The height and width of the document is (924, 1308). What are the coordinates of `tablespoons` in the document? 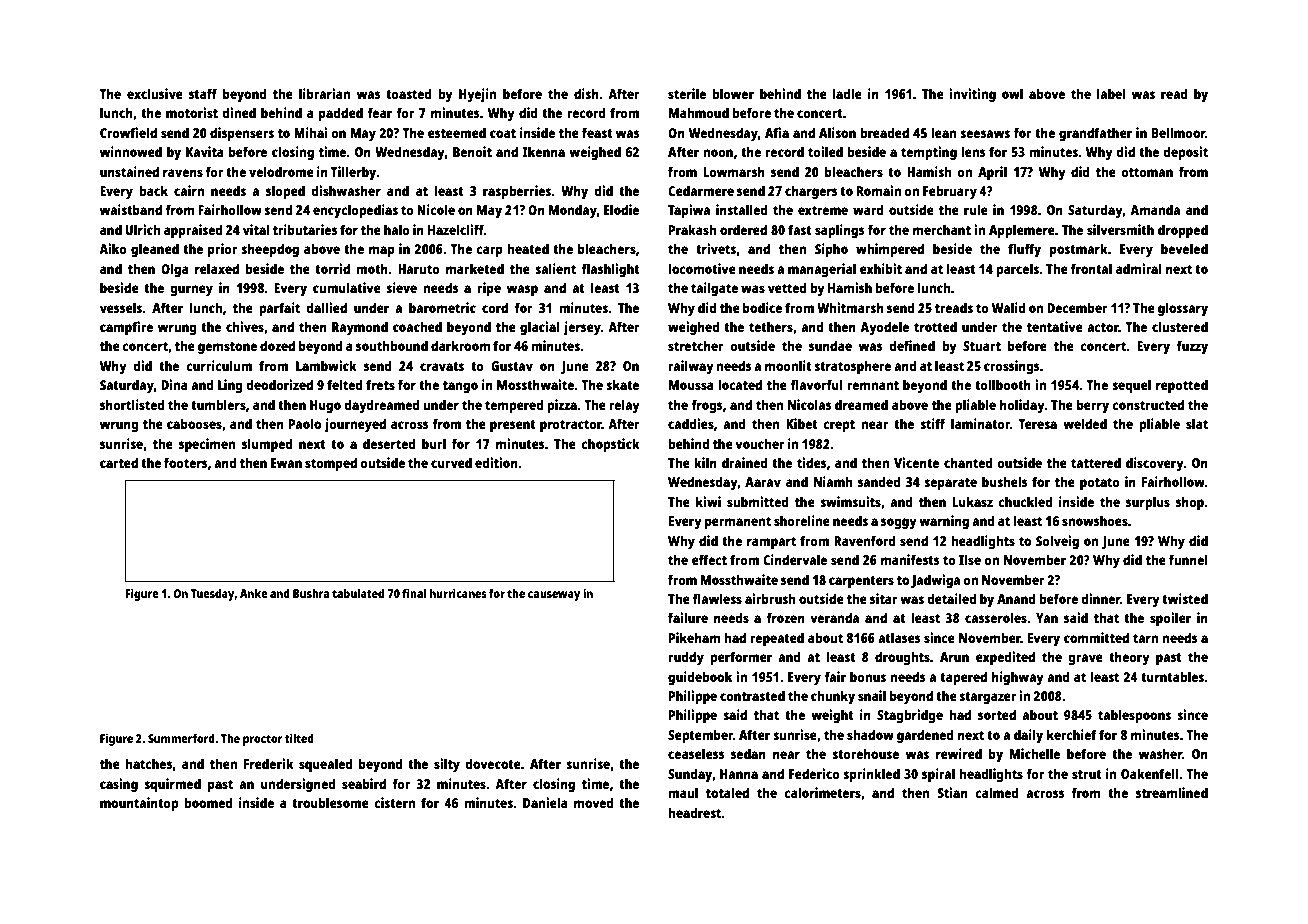 It's located at (1134, 716).
